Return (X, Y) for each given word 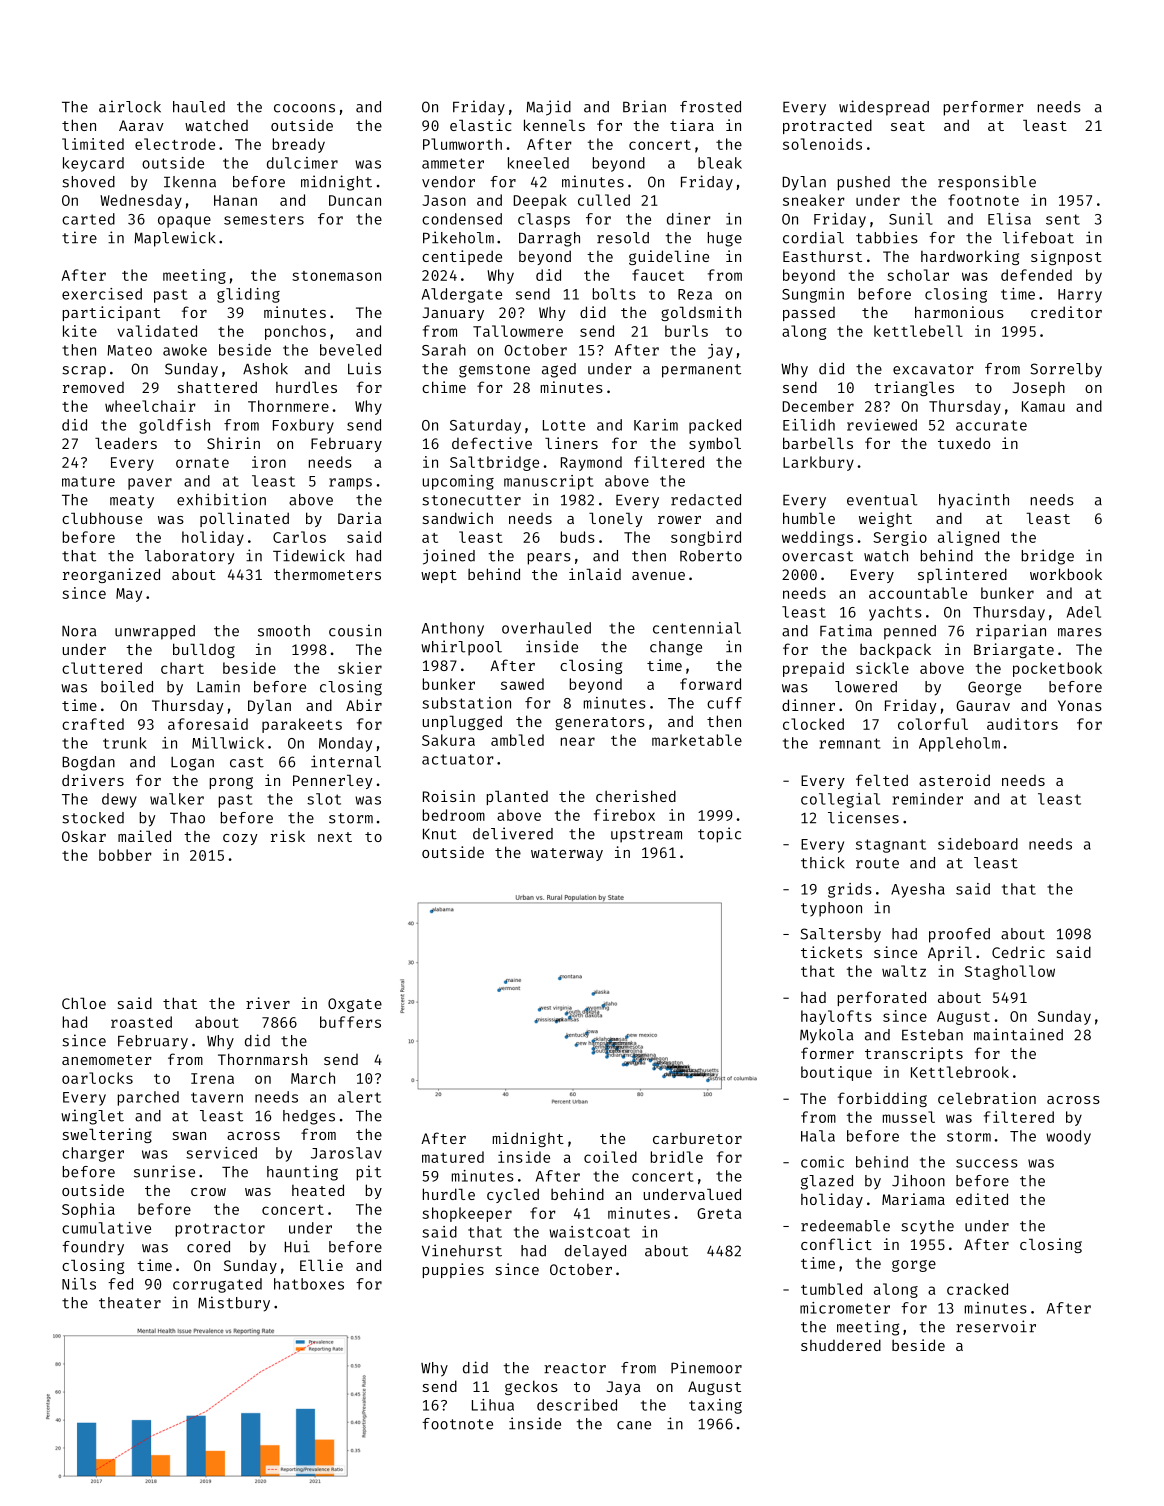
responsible (987, 183)
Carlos (299, 537)
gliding (248, 295)
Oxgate (355, 1005)
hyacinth (974, 500)
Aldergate (462, 295)
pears (549, 559)
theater (130, 1303)
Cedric (1018, 952)
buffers (350, 1022)
